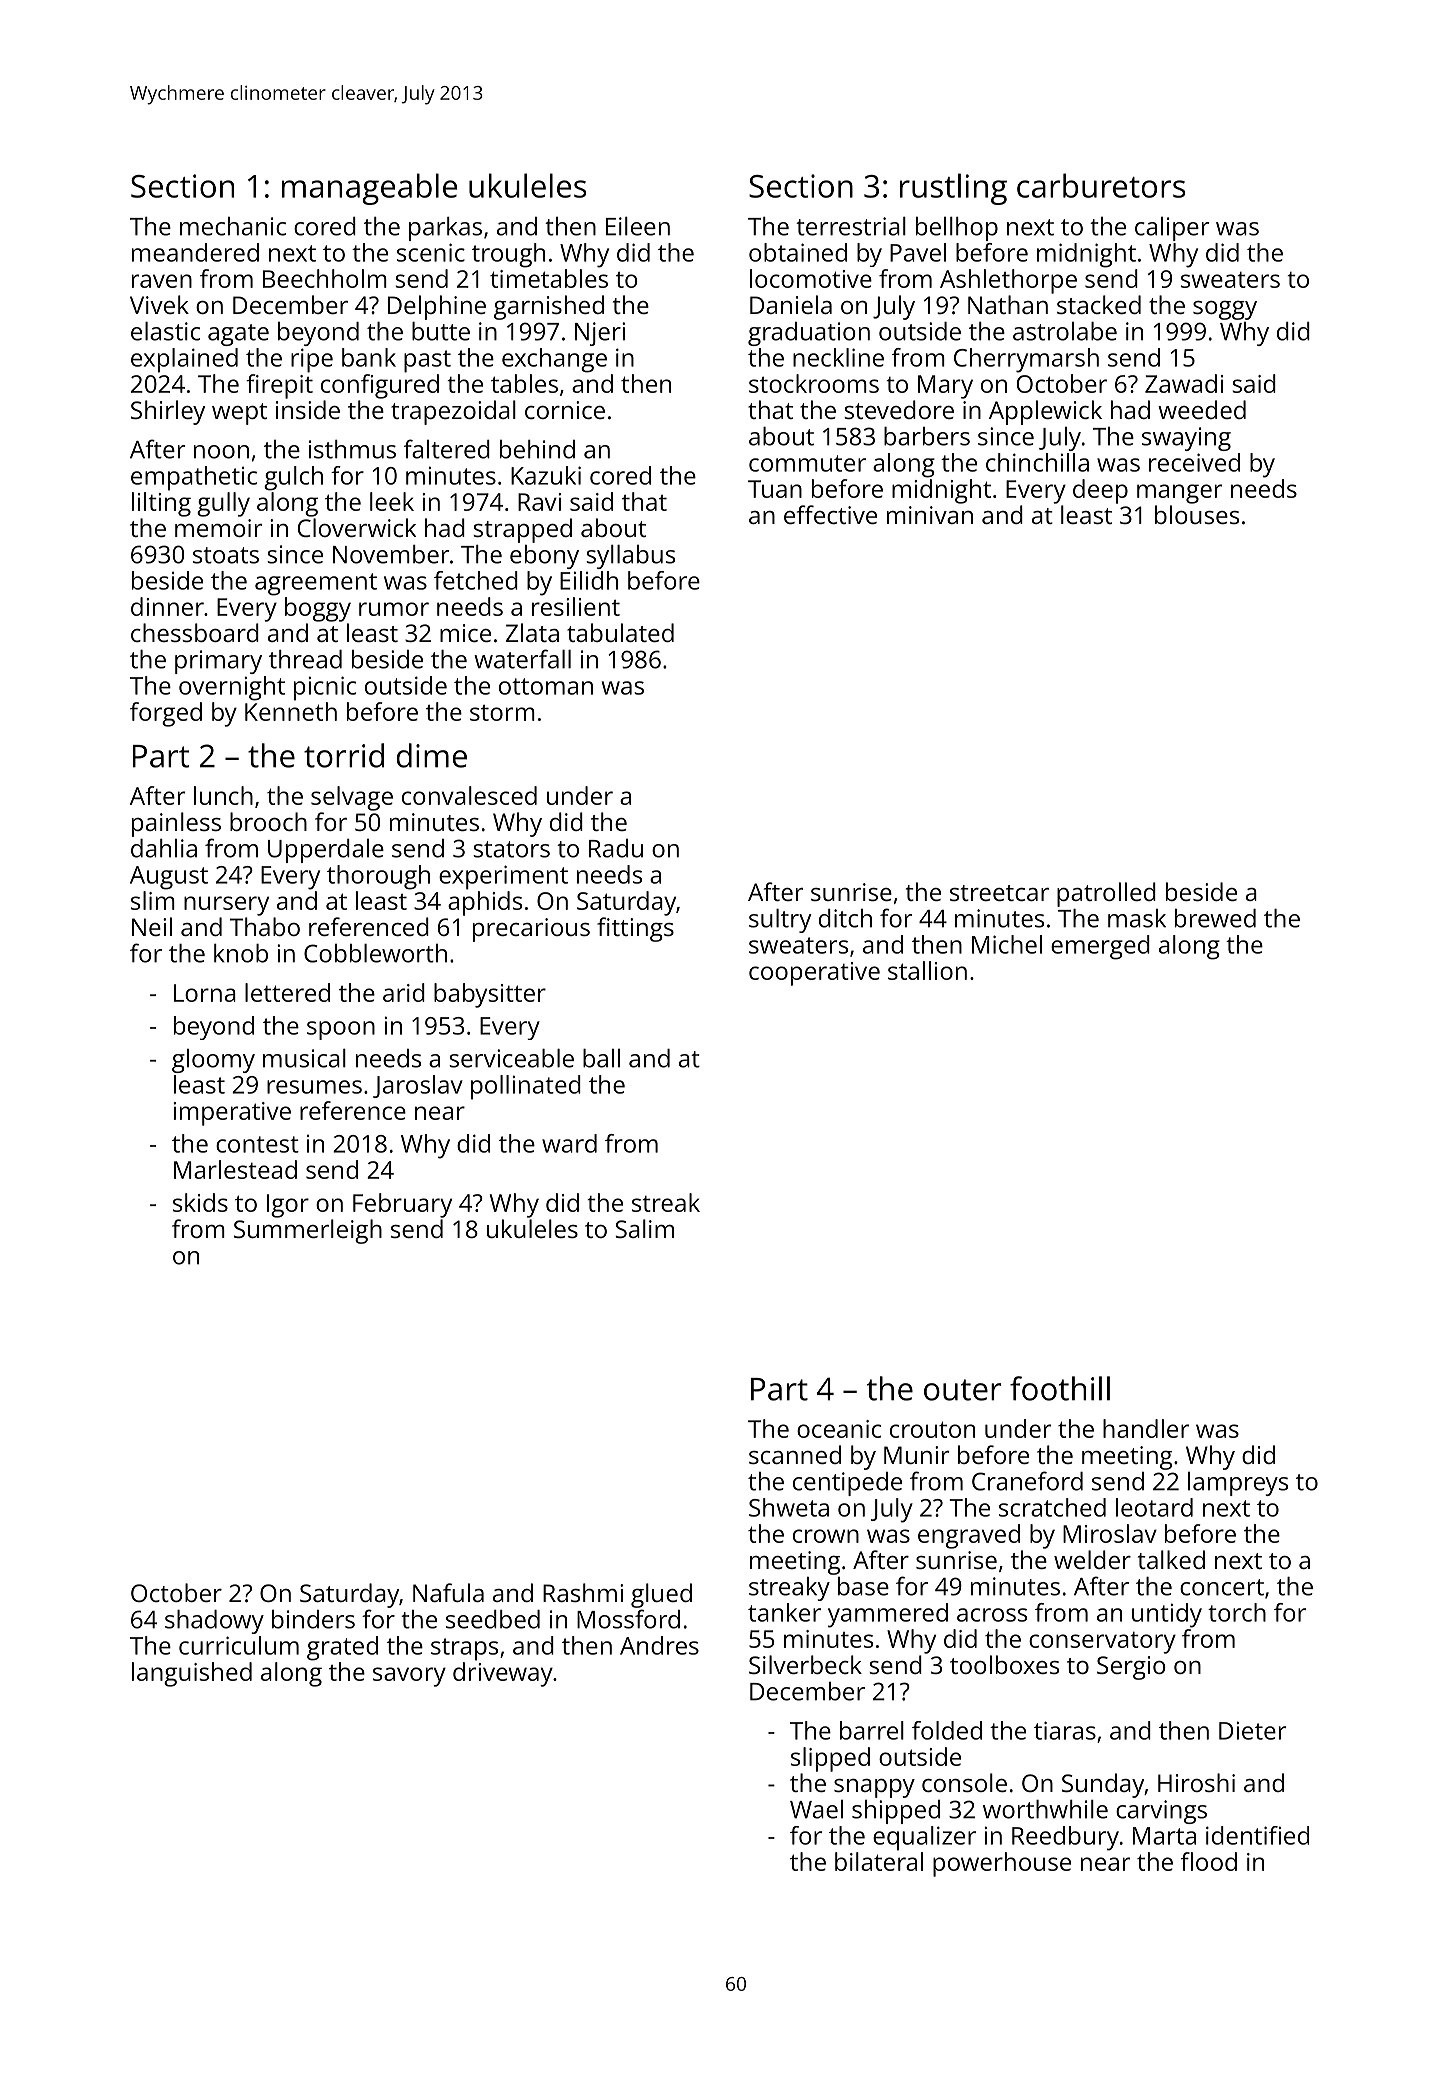  I want to click on manageable, so click(369, 189).
